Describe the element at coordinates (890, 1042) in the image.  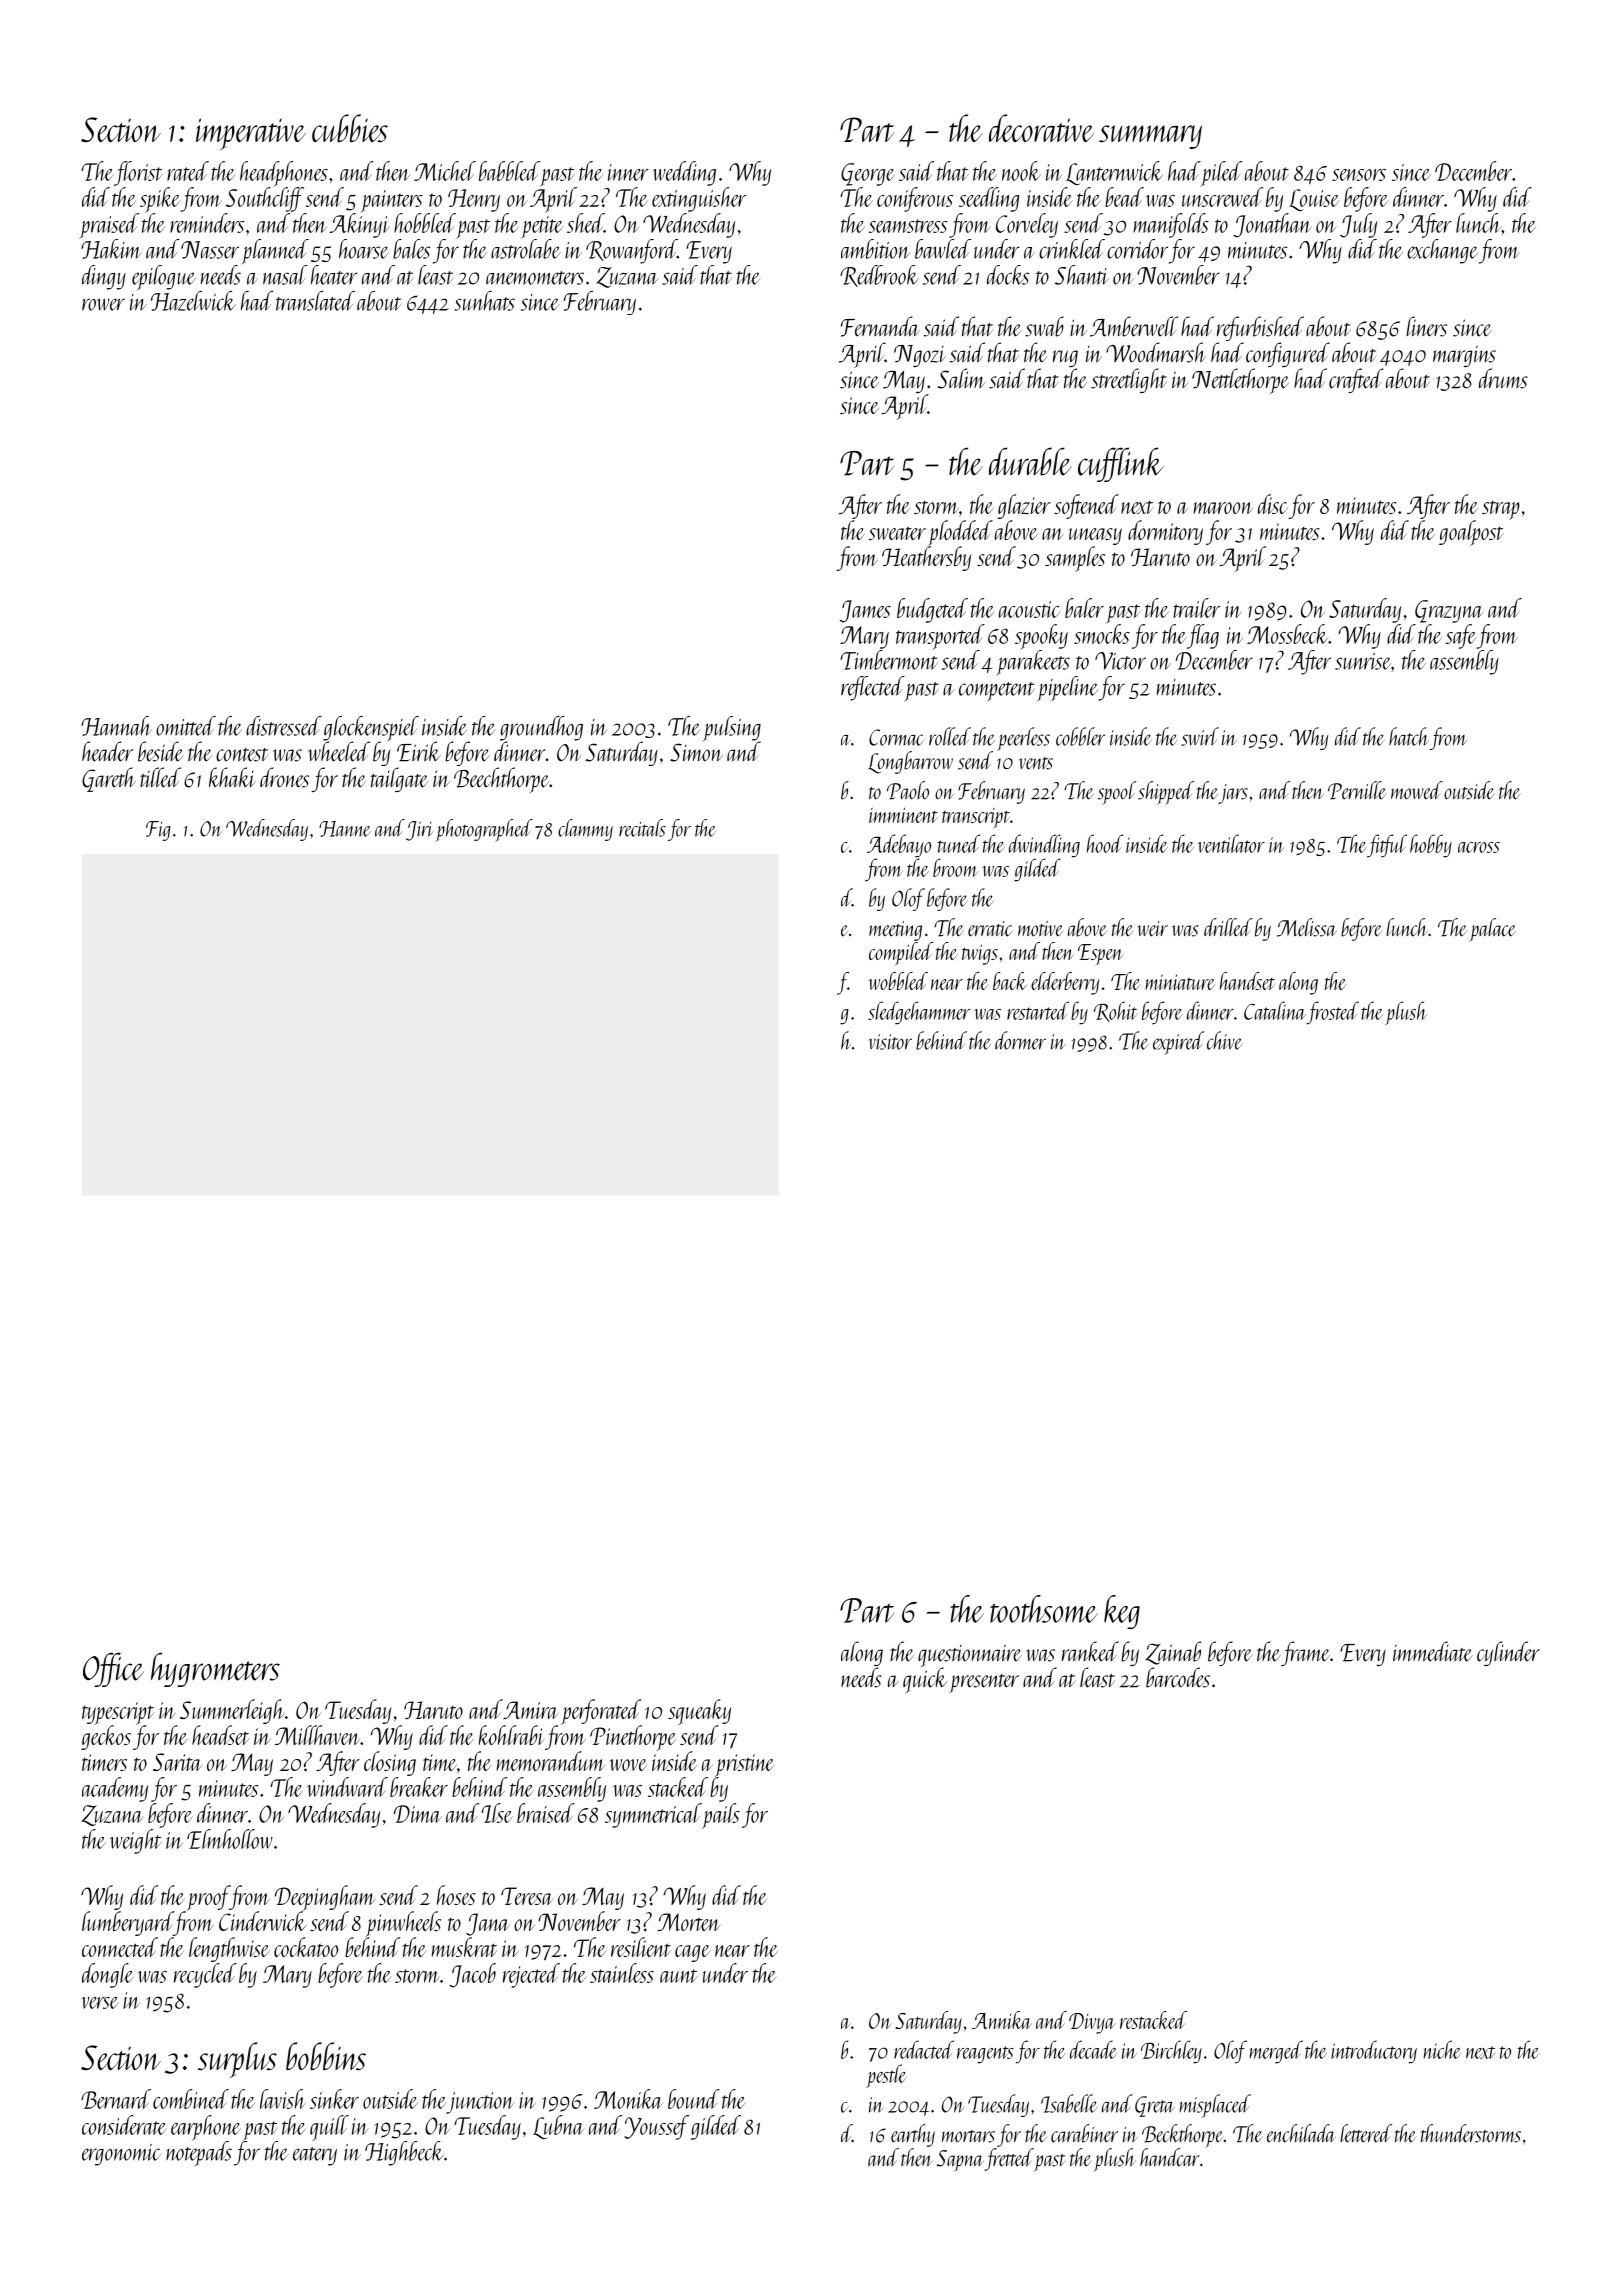
I see `visitor` at that location.
